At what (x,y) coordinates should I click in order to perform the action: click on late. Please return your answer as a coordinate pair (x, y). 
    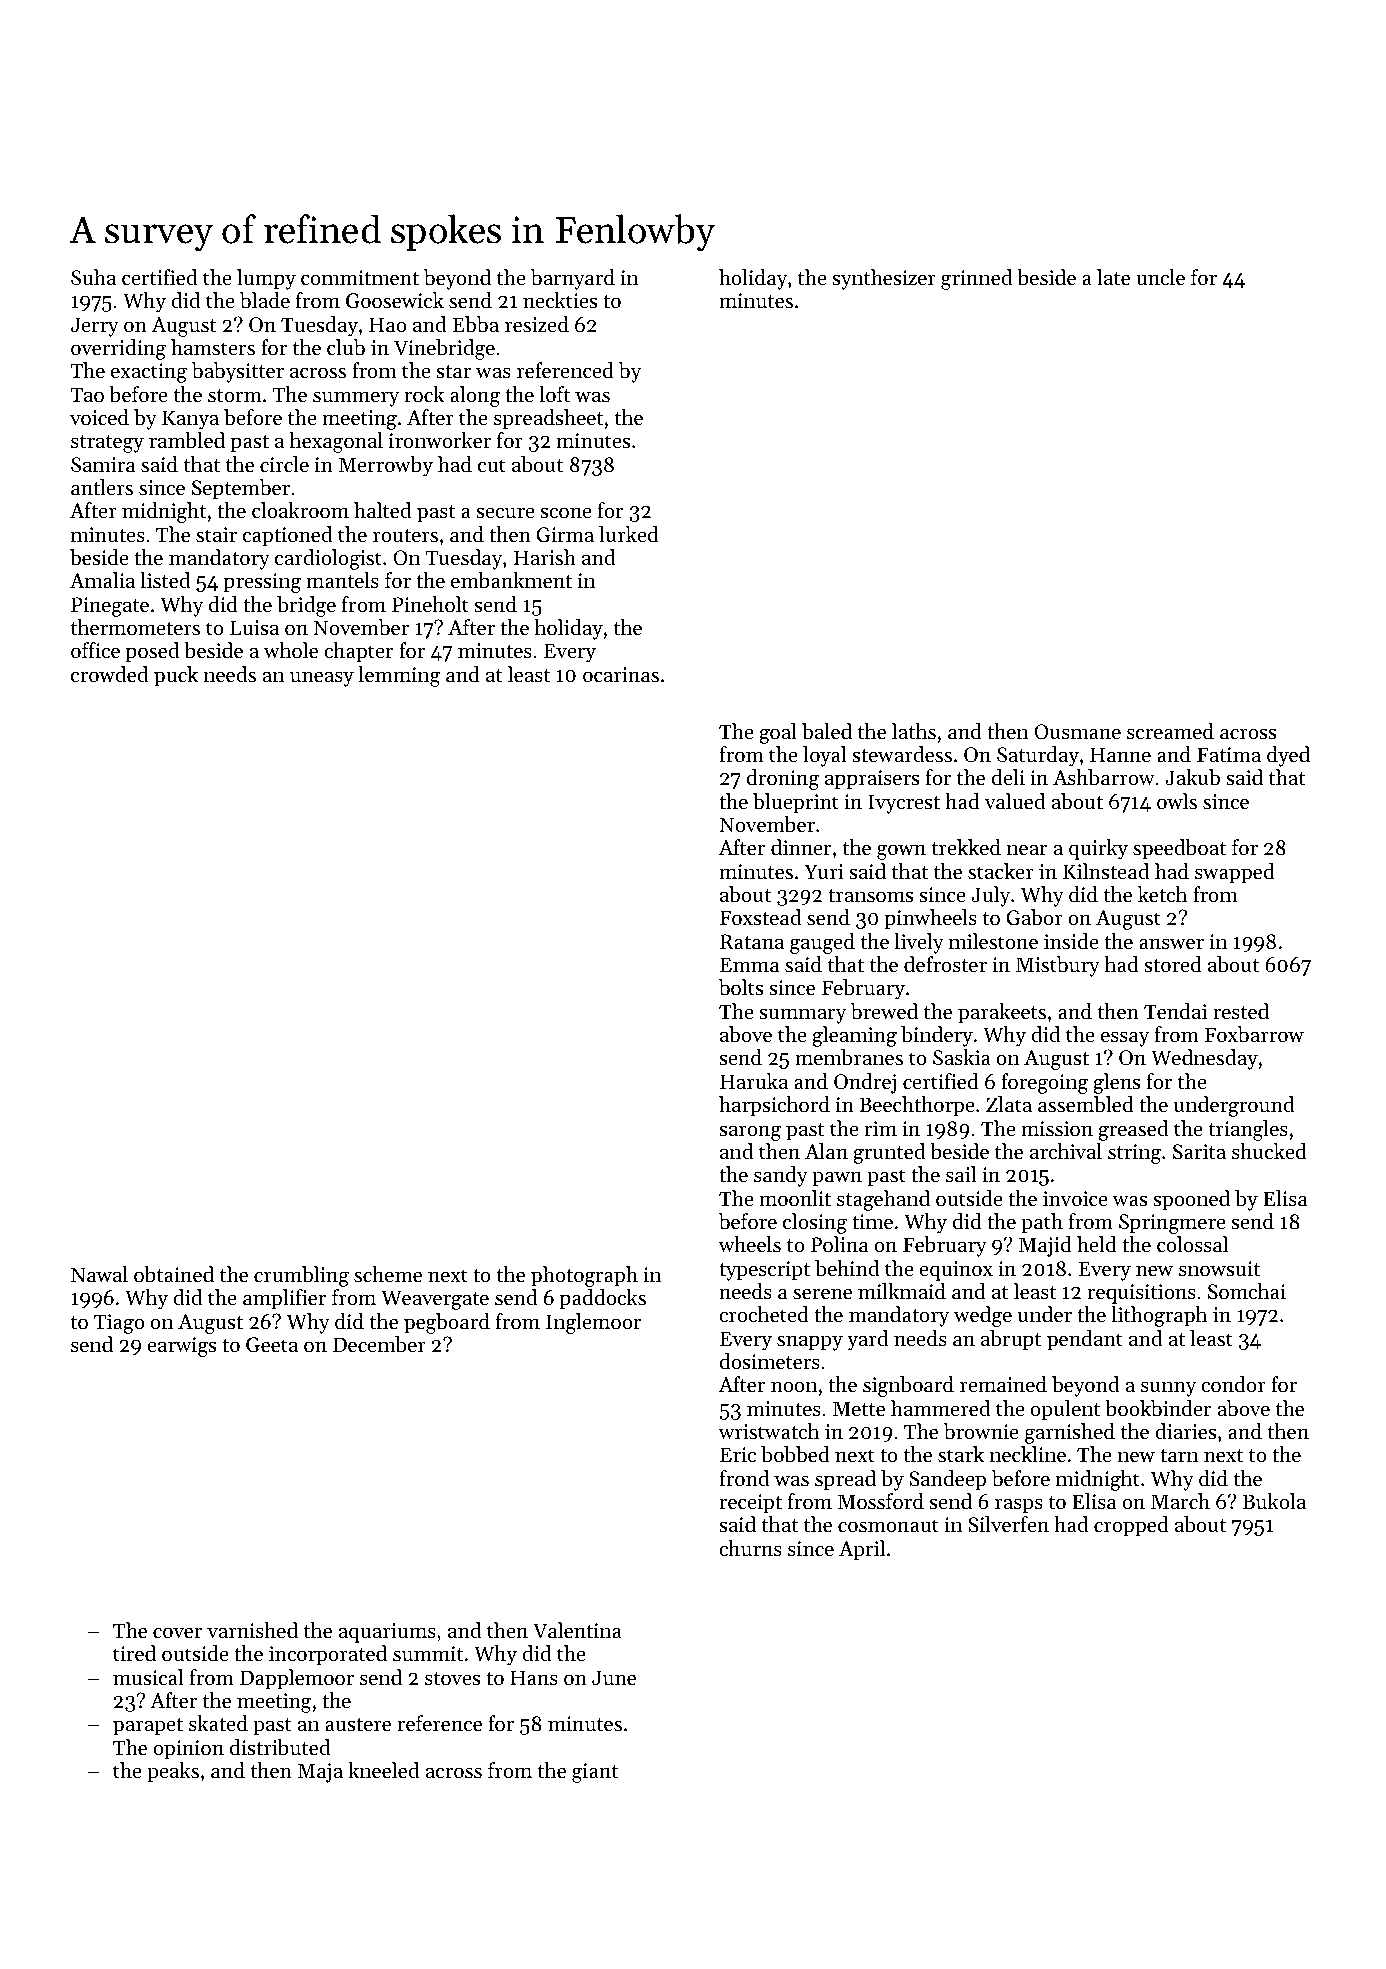
    Looking at the image, I should click on (1113, 277).
